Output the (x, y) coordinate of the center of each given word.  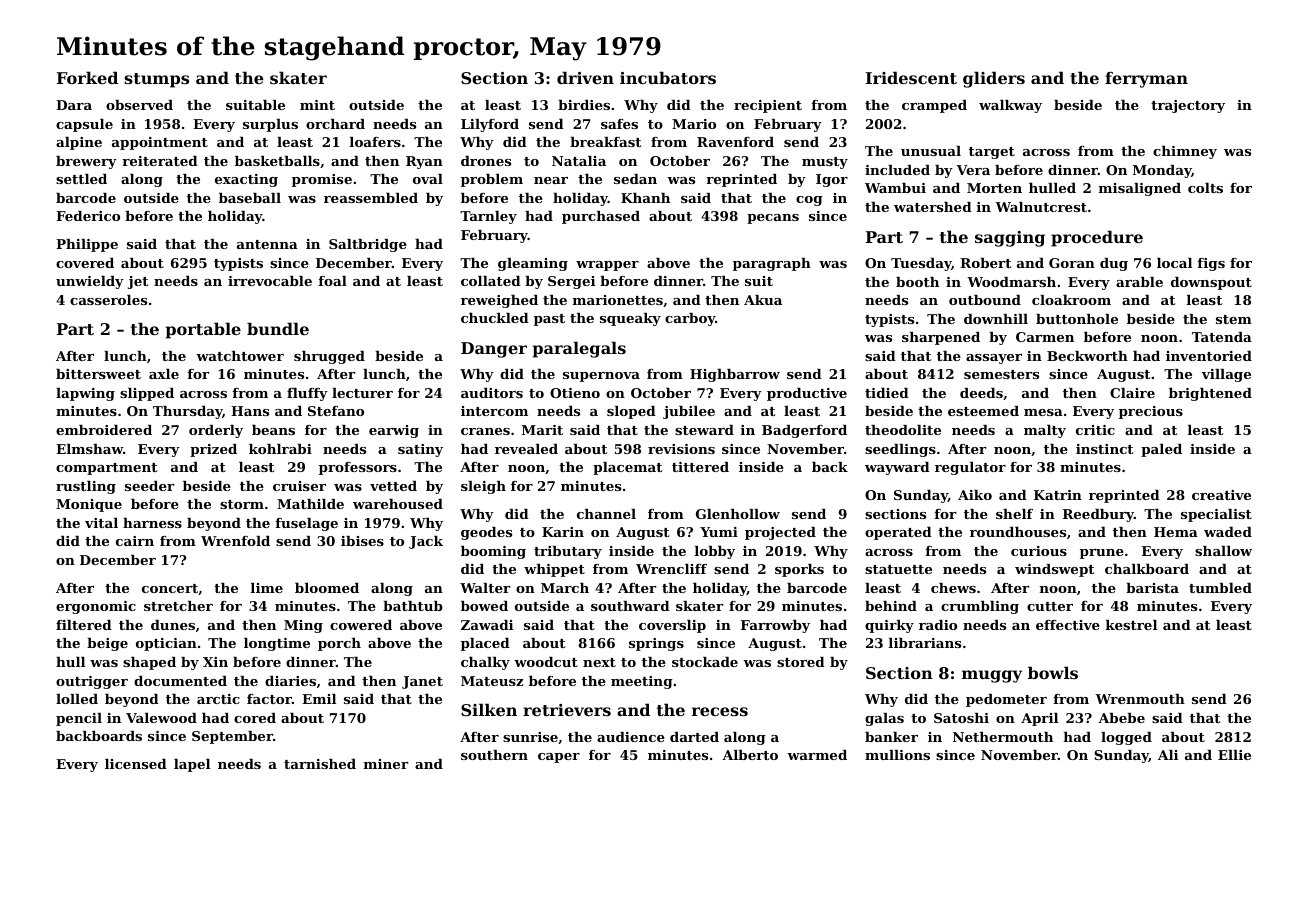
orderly (216, 431)
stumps (156, 80)
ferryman (1146, 80)
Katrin (1058, 495)
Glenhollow (738, 514)
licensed (136, 764)
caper (559, 758)
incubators (668, 77)
